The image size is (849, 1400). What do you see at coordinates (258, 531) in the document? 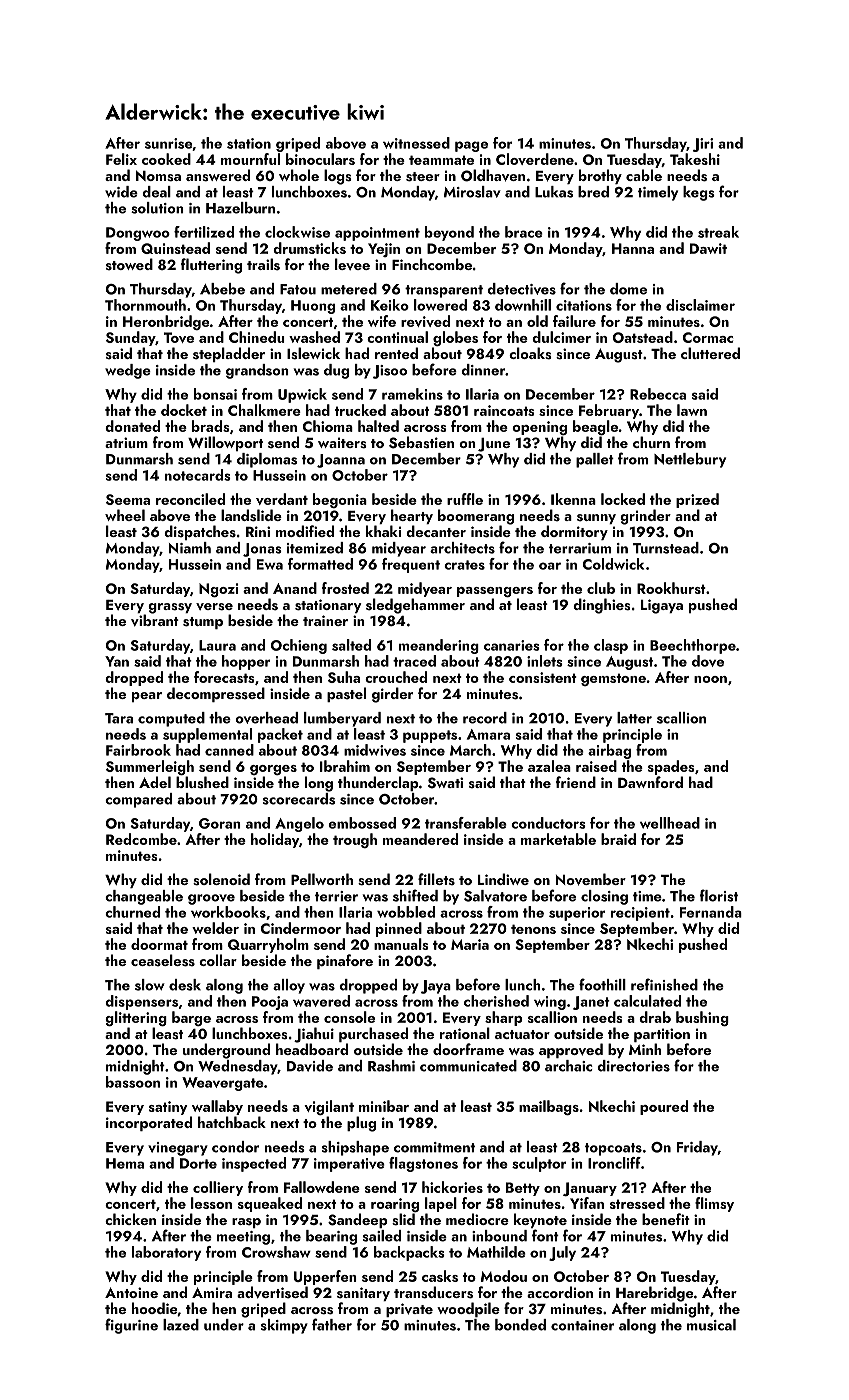
I see `Rini` at bounding box center [258, 531].
